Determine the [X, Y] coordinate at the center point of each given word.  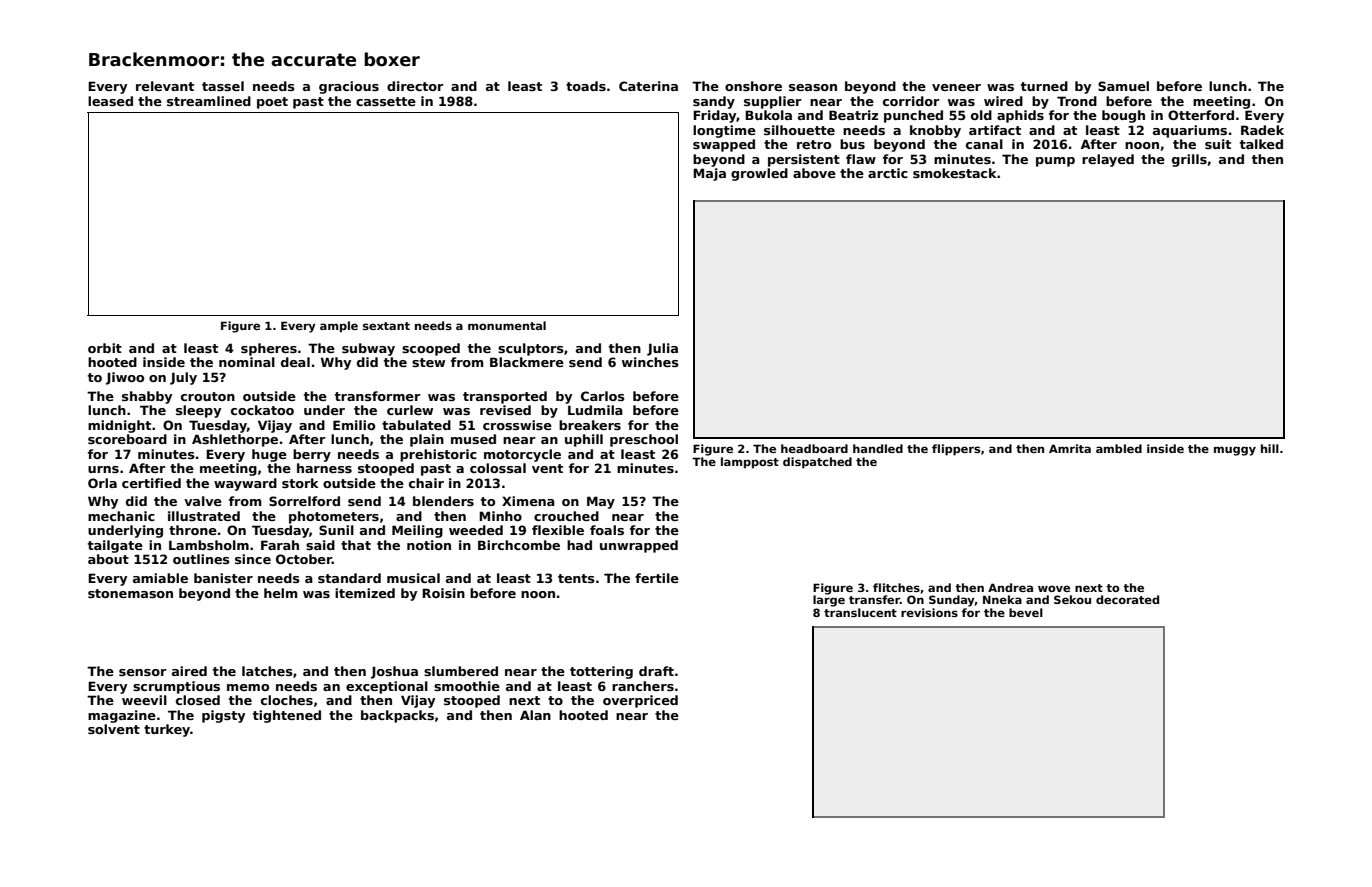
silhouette [799, 130]
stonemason [130, 593]
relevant [165, 86]
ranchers [643, 686]
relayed [1108, 160]
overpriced [640, 701]
